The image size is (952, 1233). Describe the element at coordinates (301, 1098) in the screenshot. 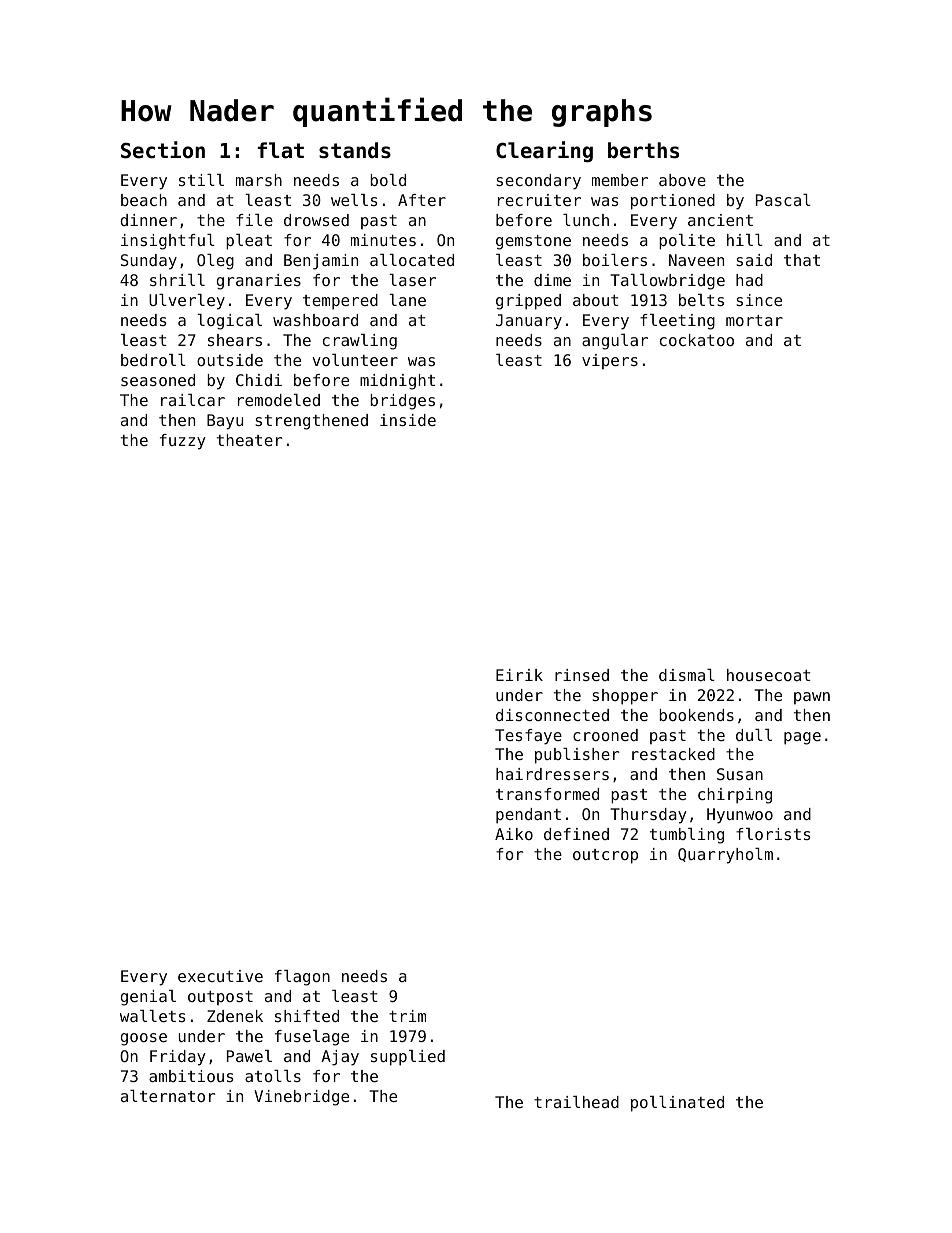

I see `Vinebridge` at that location.
